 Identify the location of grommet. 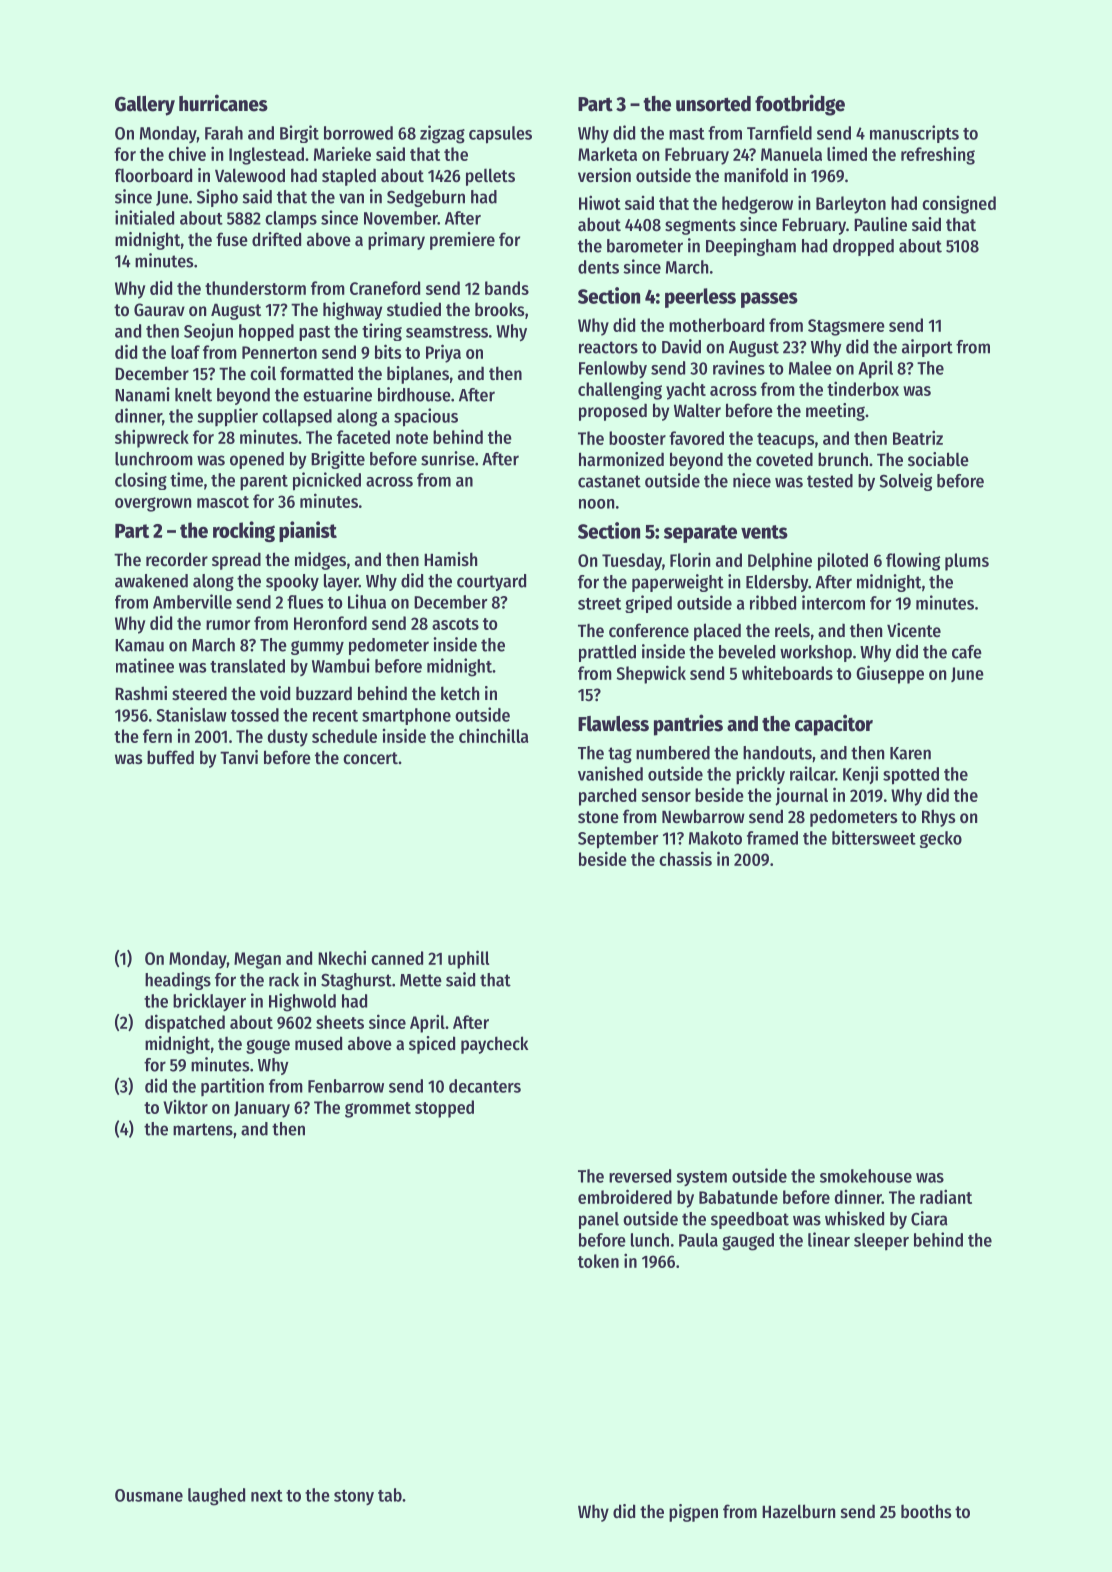
(378, 1110).
